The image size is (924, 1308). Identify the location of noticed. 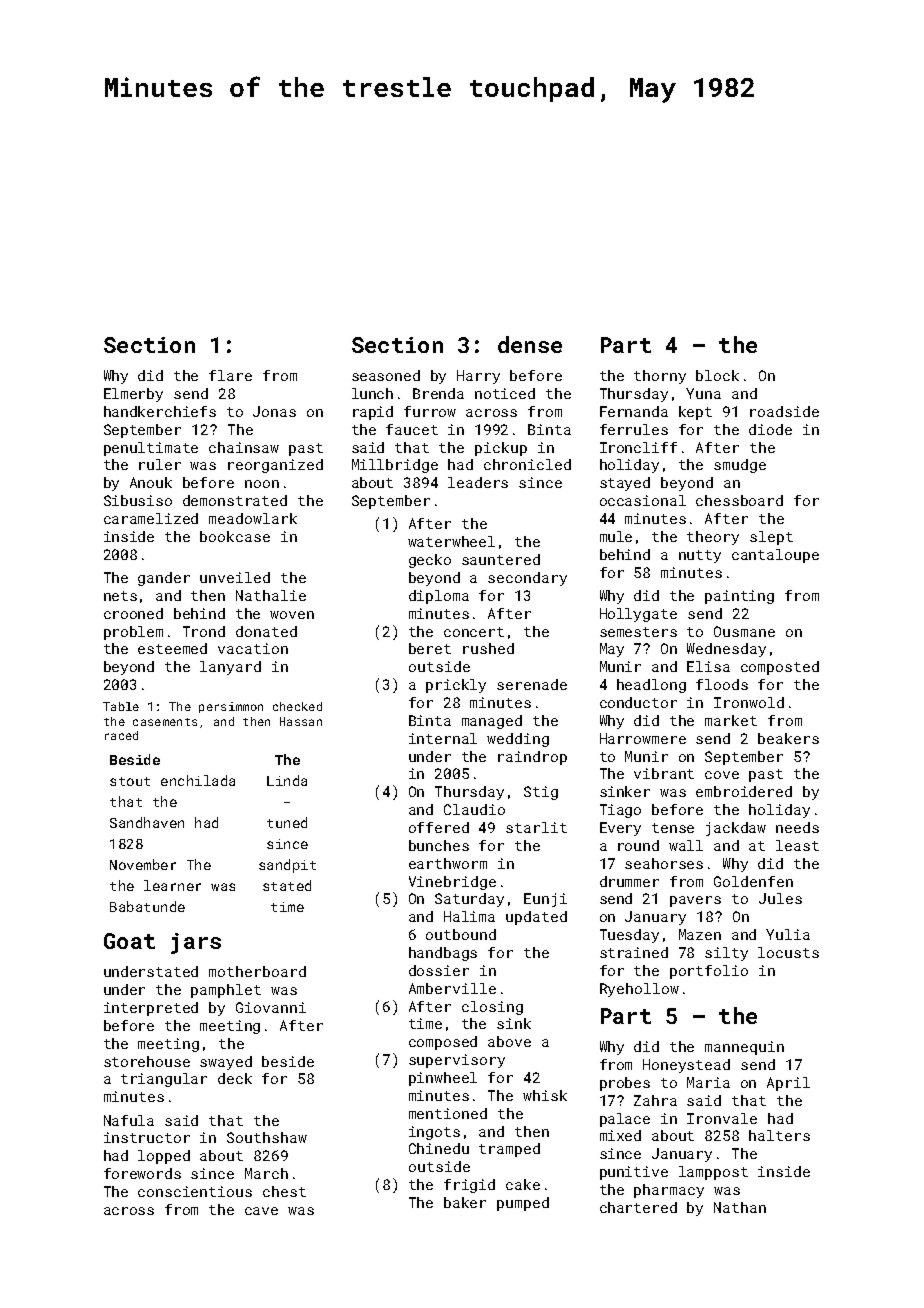
(505, 393).
